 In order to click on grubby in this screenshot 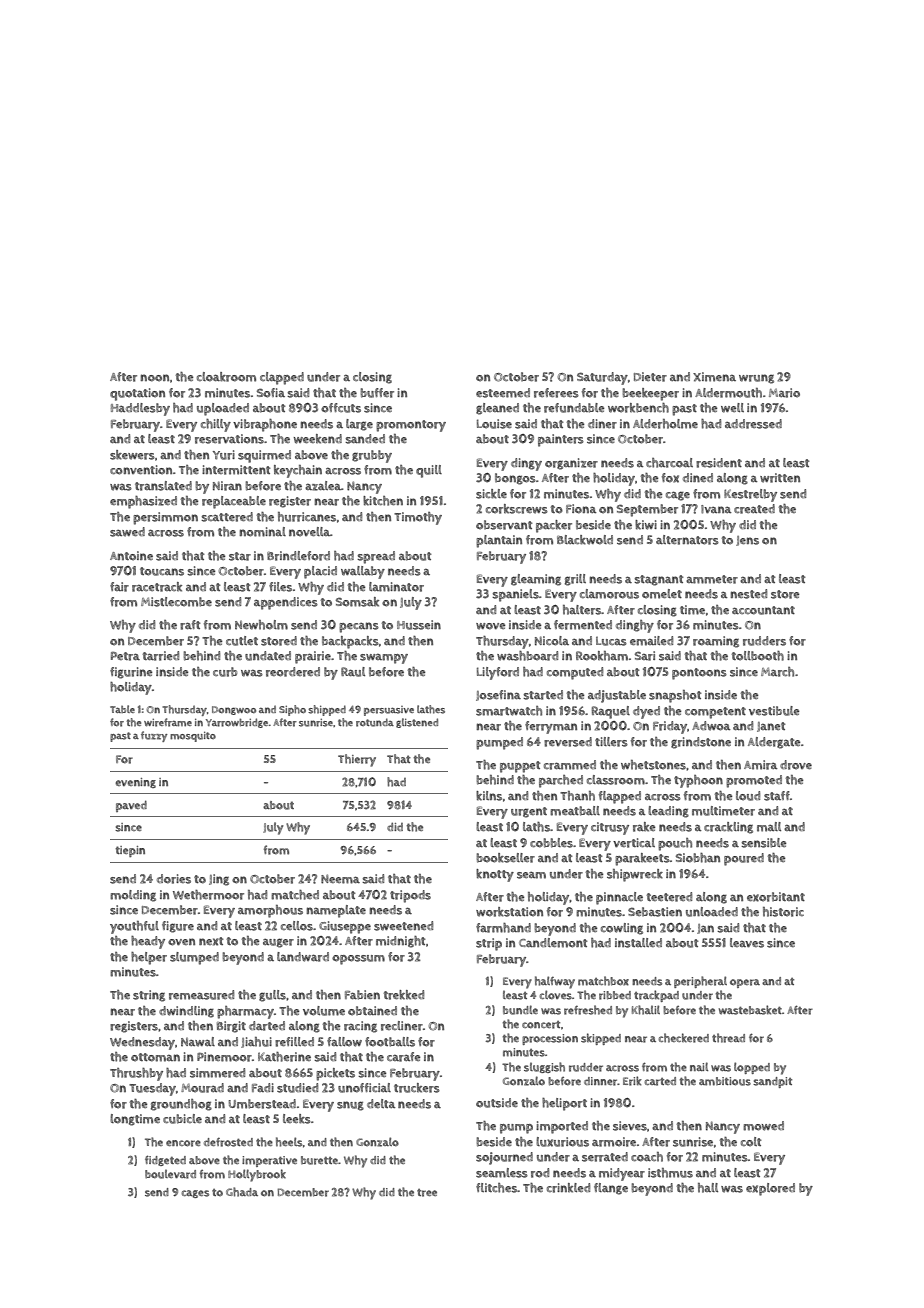, I will do `click(372, 456)`.
